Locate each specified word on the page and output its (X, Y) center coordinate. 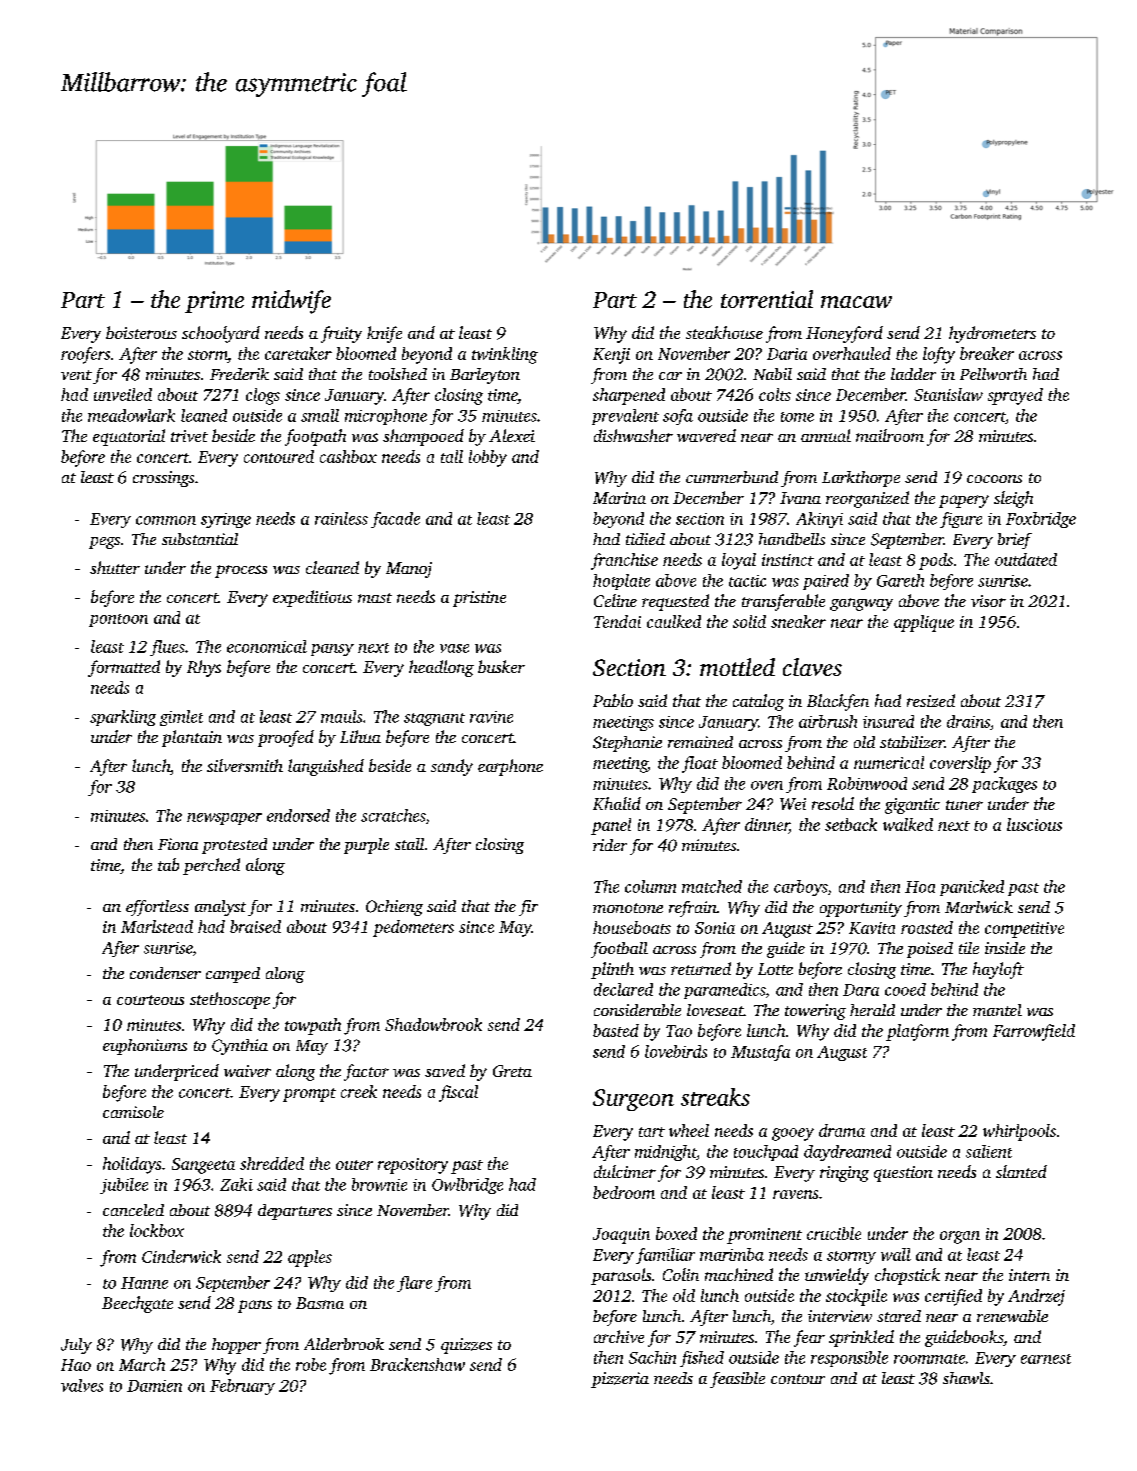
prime (214, 302)
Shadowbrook (433, 1024)
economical (267, 646)
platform (917, 1032)
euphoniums (145, 1047)
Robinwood (867, 783)
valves (82, 1385)
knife (384, 334)
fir (528, 908)
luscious (1034, 824)
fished (702, 1359)
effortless (157, 908)
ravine (491, 717)
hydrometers (992, 334)
